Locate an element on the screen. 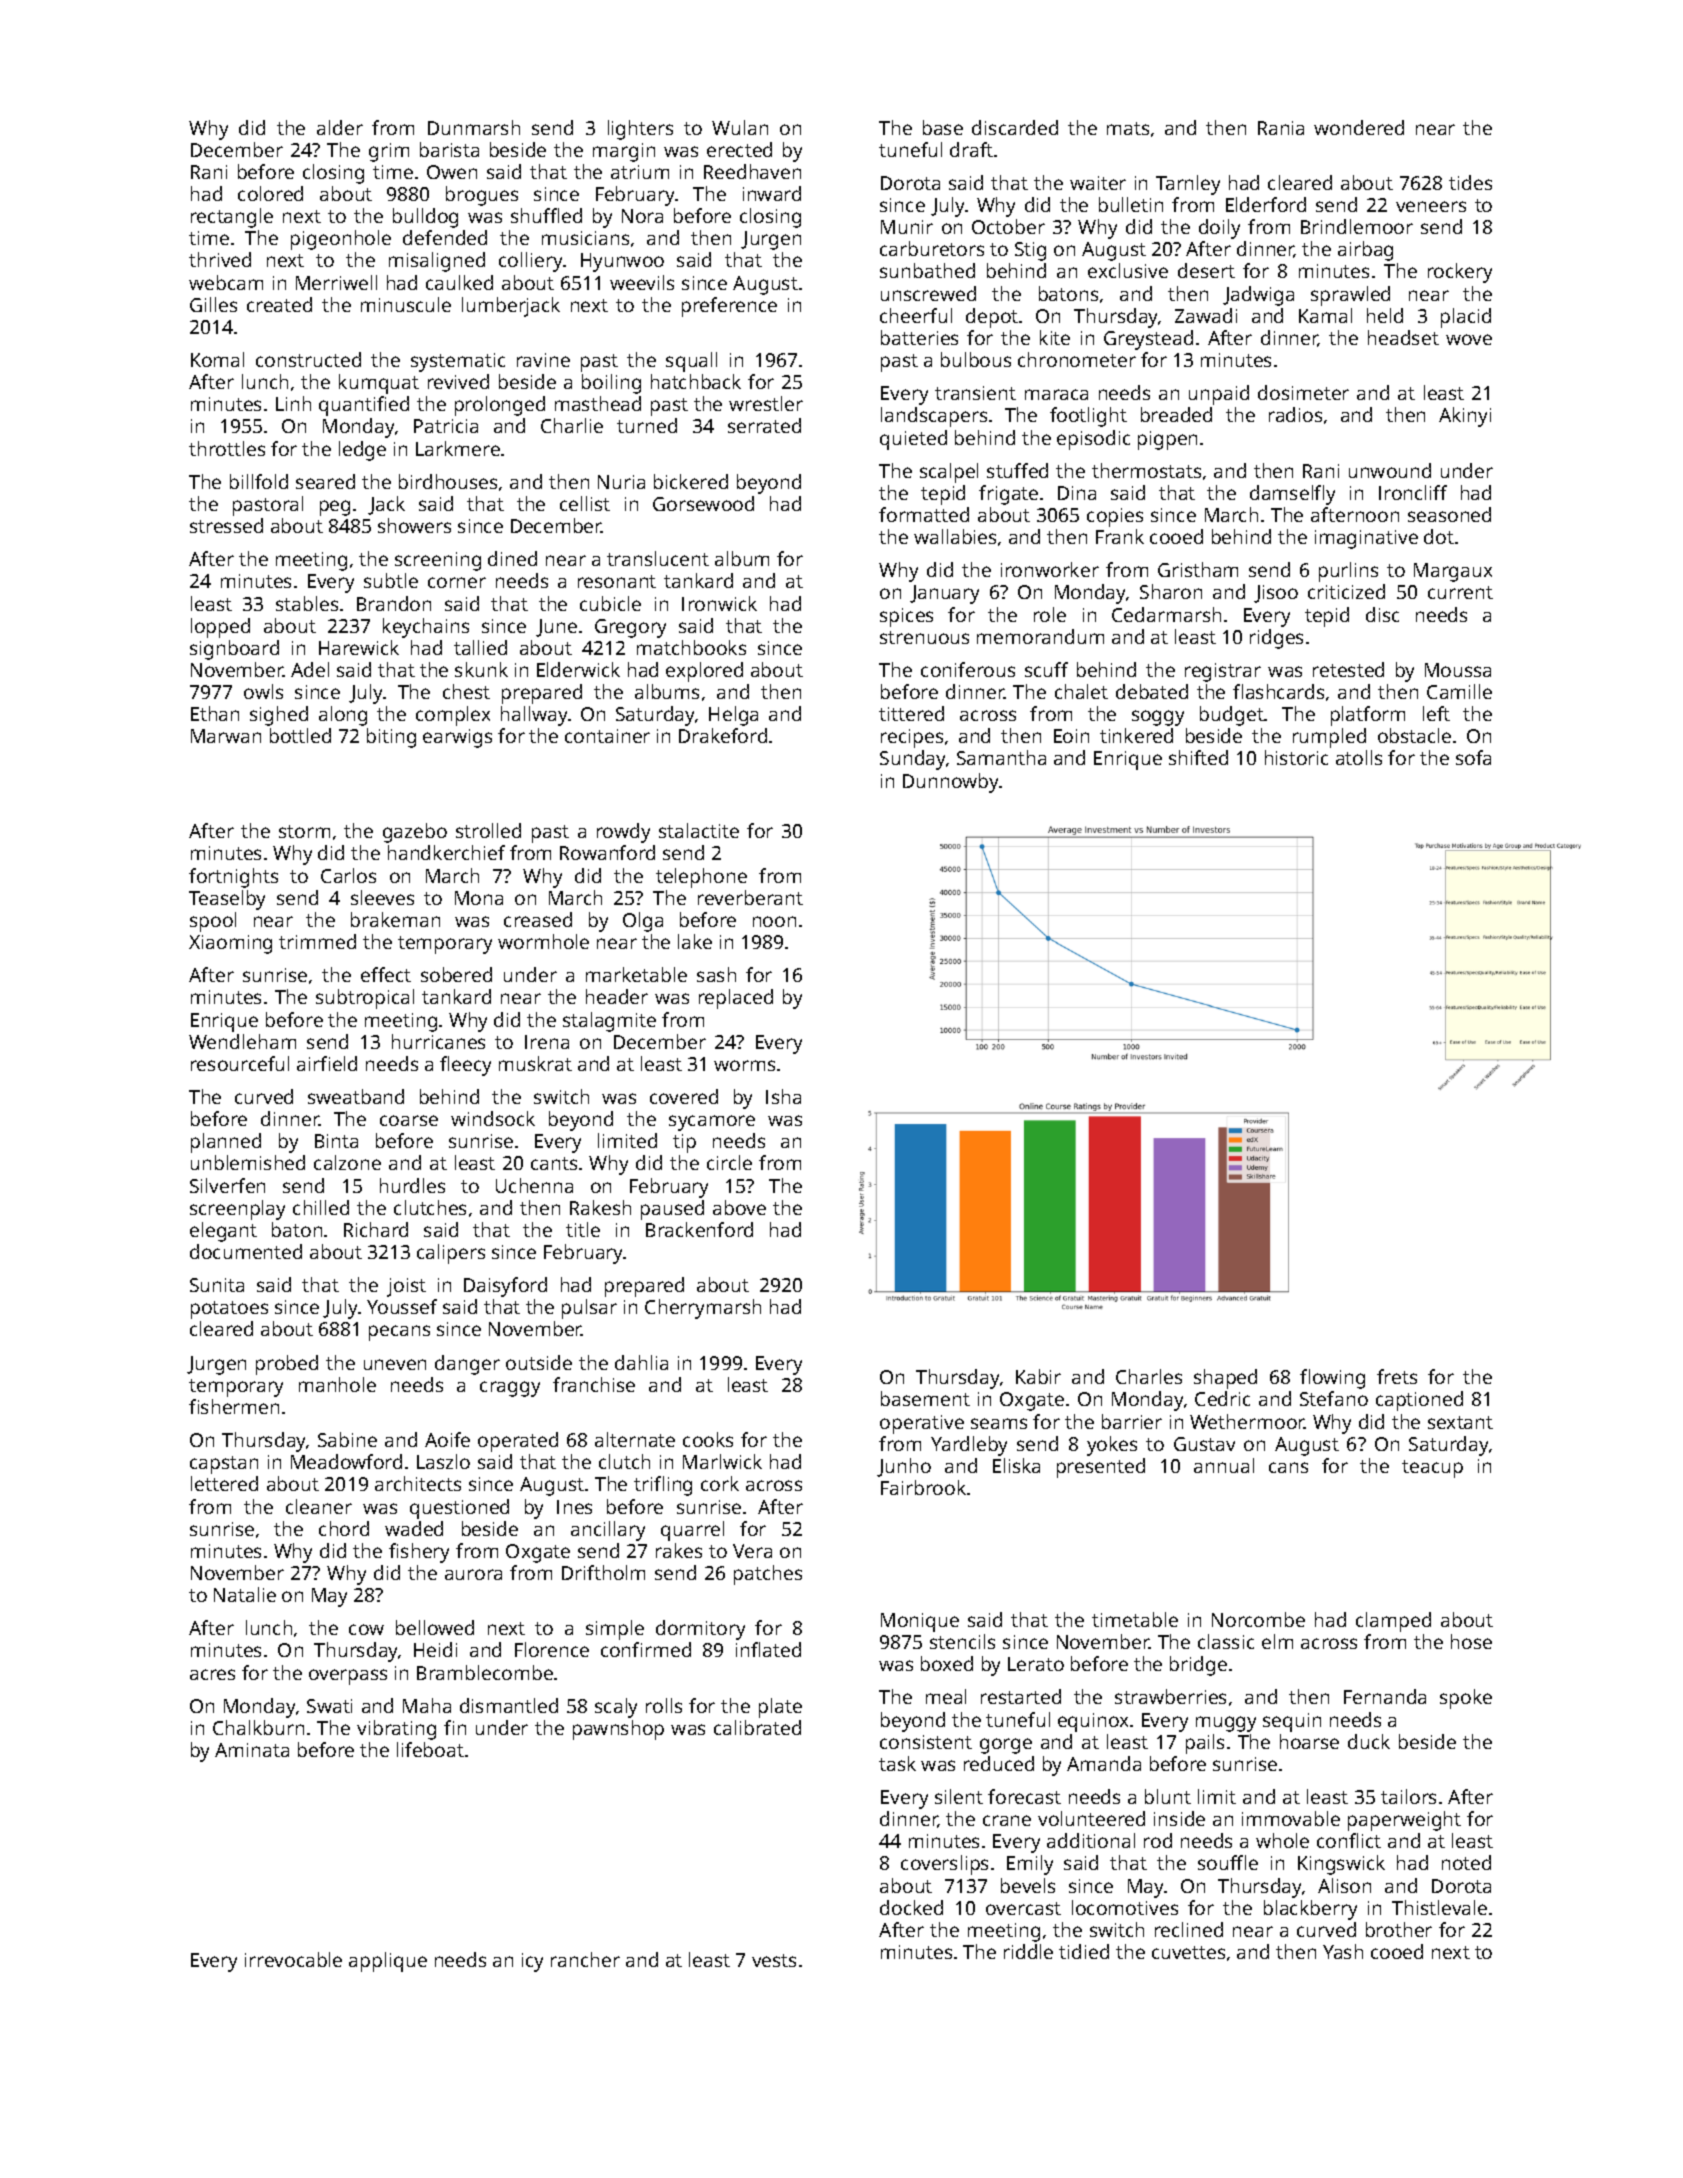 This screenshot has width=1683, height=2178. mats is located at coordinates (1128, 128).
